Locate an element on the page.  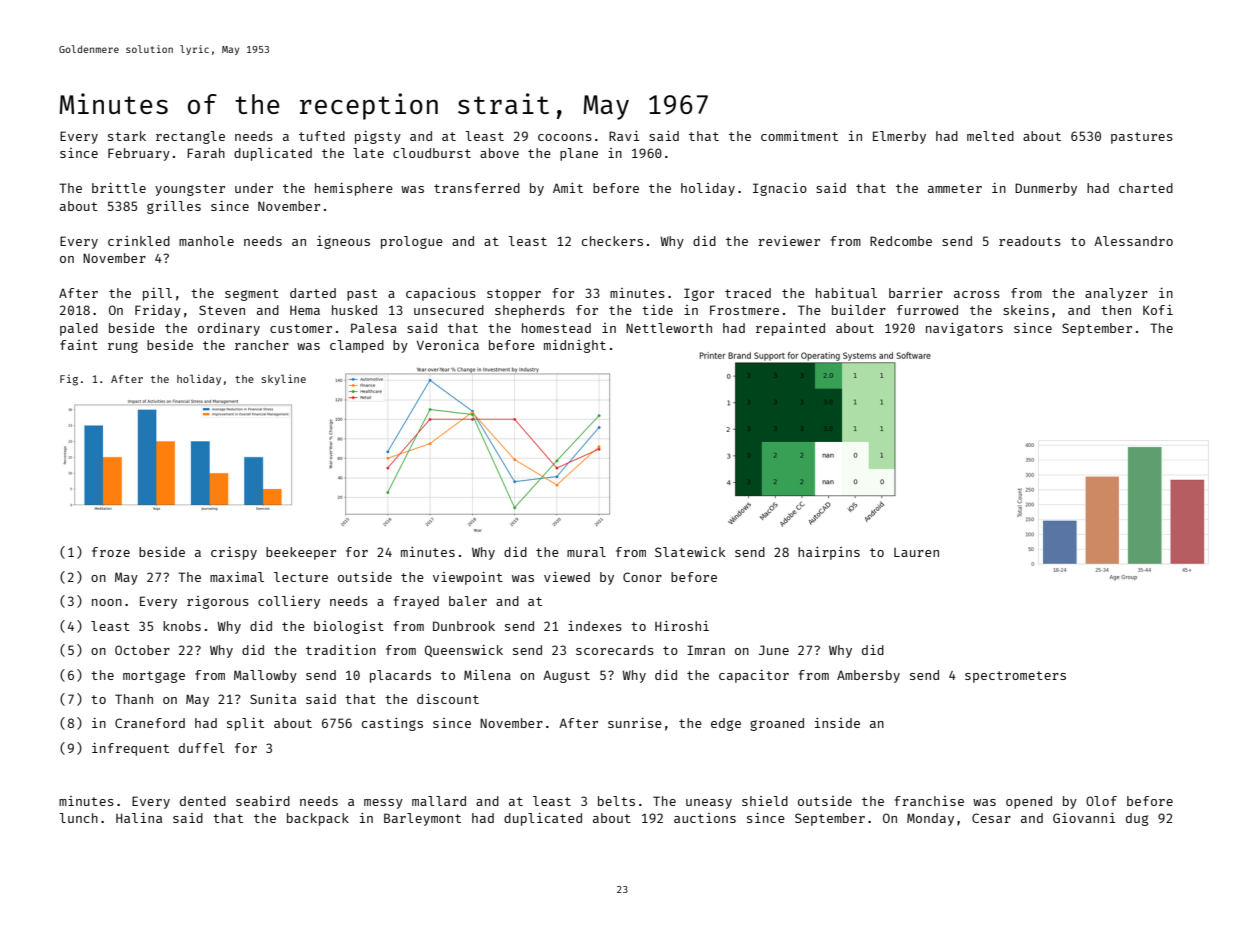
belts is located at coordinates (616, 801).
